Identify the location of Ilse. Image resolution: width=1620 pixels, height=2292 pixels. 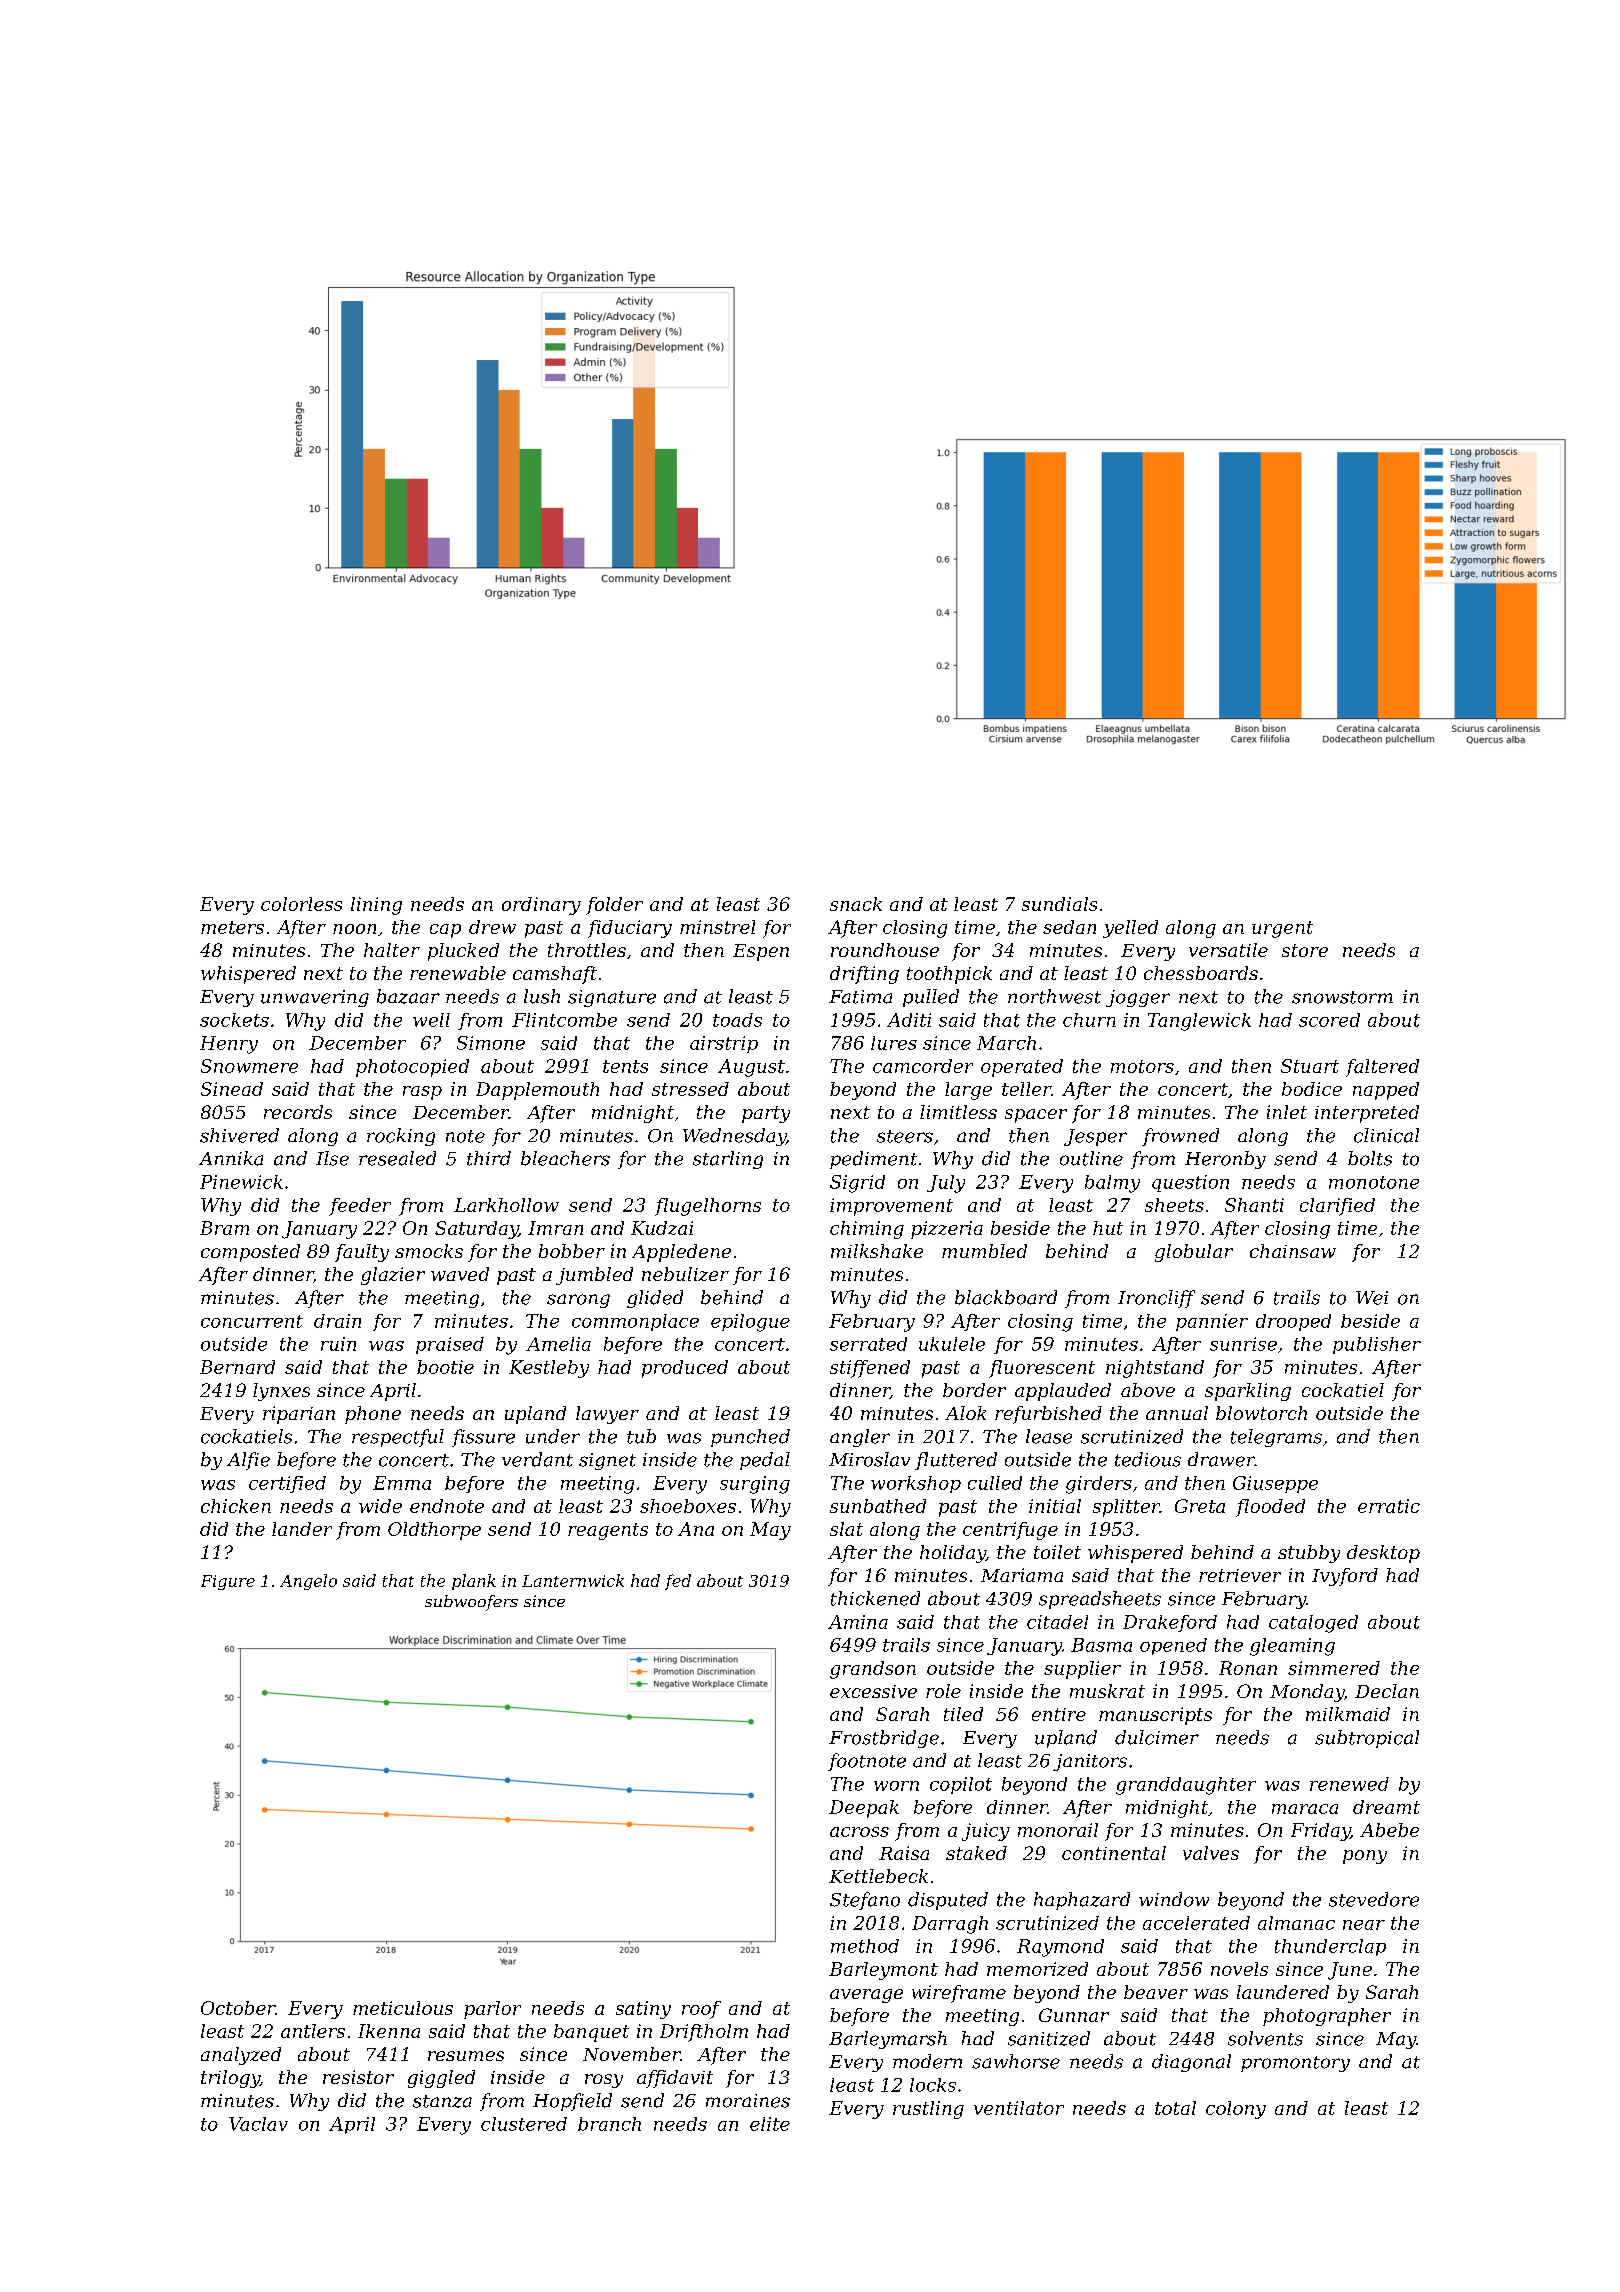
(332, 1158).
